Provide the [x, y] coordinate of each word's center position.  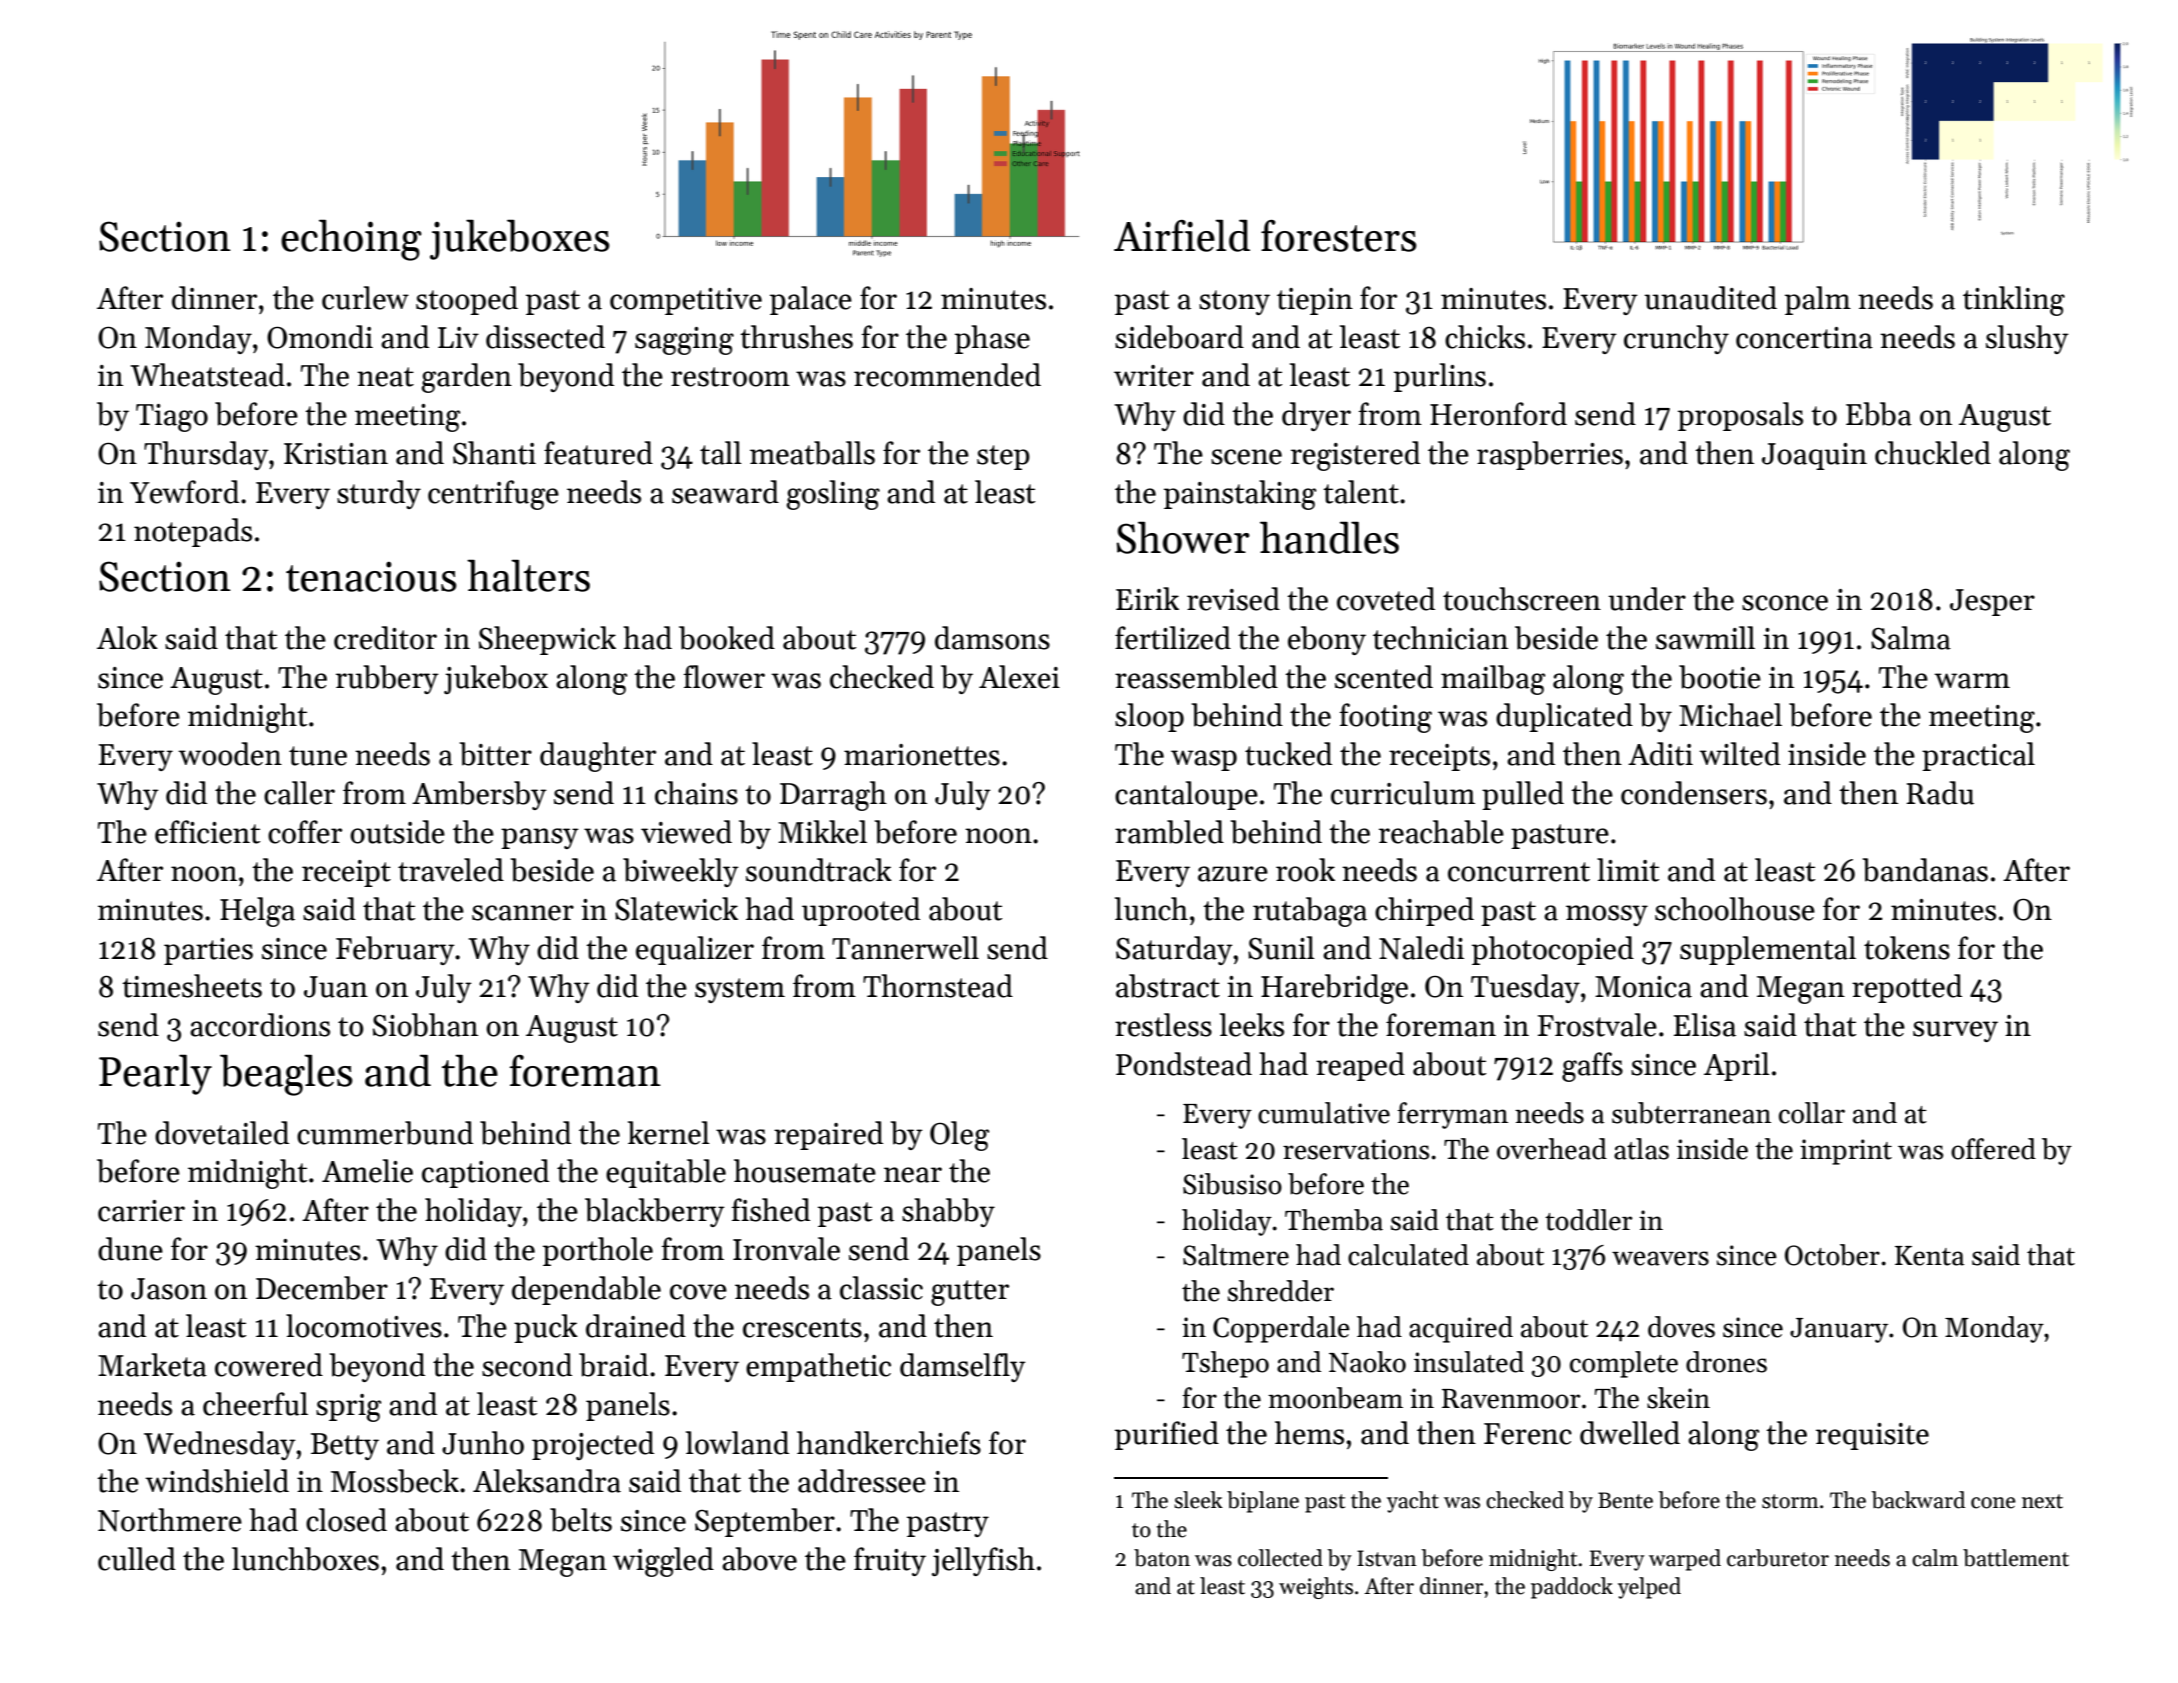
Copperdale [1281, 1329]
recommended [947, 375]
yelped [1649, 1588]
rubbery [387, 679]
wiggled [663, 1562]
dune [130, 1249]
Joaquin [1814, 456]
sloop [1149, 717]
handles [1329, 537]
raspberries [1550, 455]
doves [1681, 1327]
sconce [1785, 603]
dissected [545, 337]
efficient [207, 832]
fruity [890, 1561]
